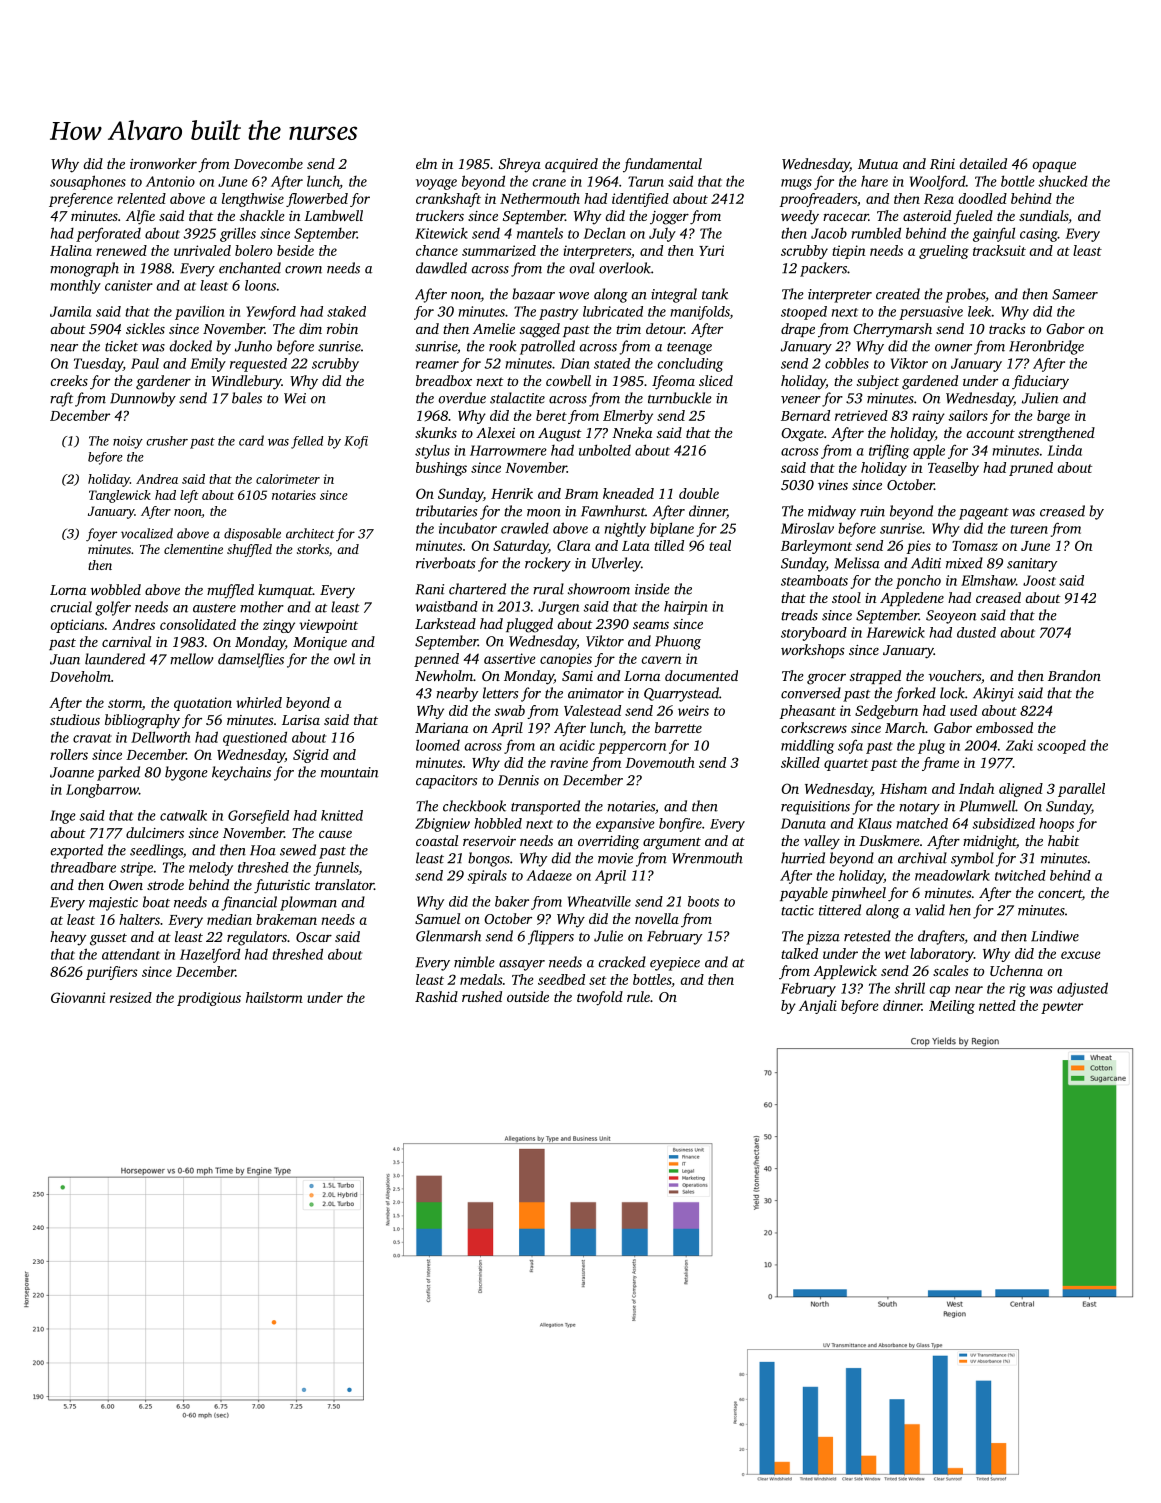 The height and width of the image is (1503, 1161). What do you see at coordinates (1064, 840) in the image?
I see `habit` at bounding box center [1064, 840].
